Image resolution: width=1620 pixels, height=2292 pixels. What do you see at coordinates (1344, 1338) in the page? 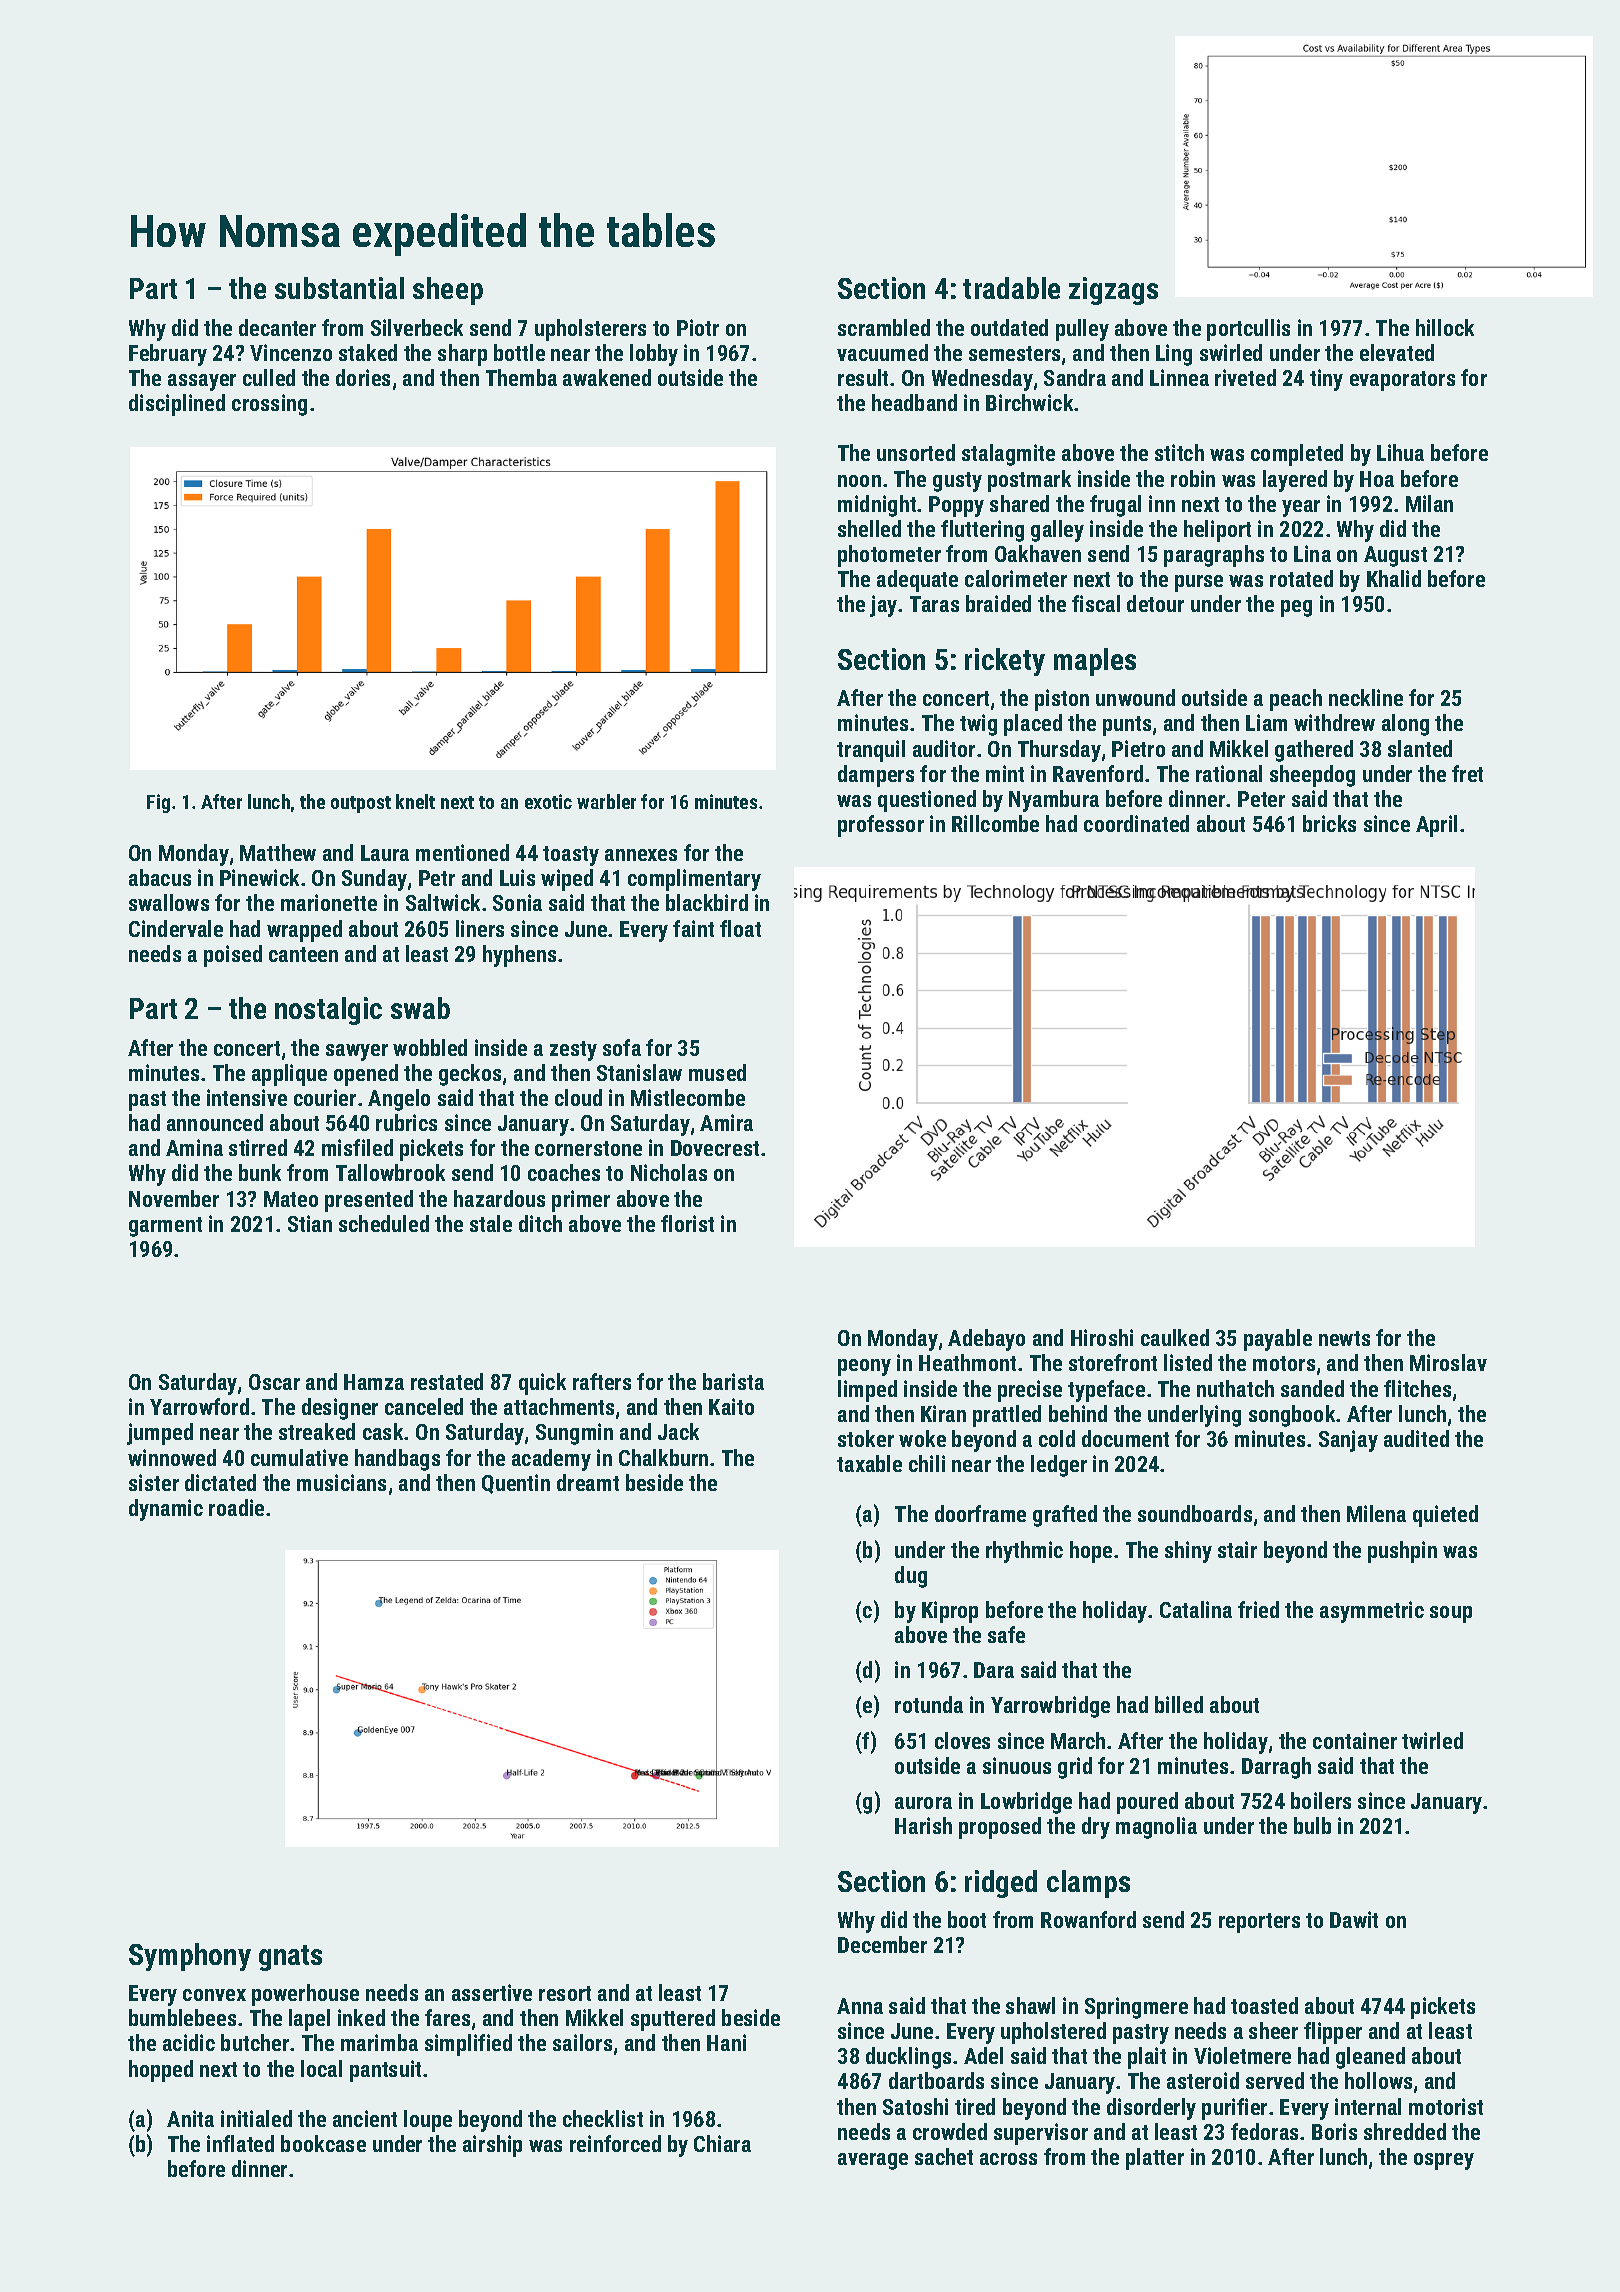
I see `newts` at bounding box center [1344, 1338].
